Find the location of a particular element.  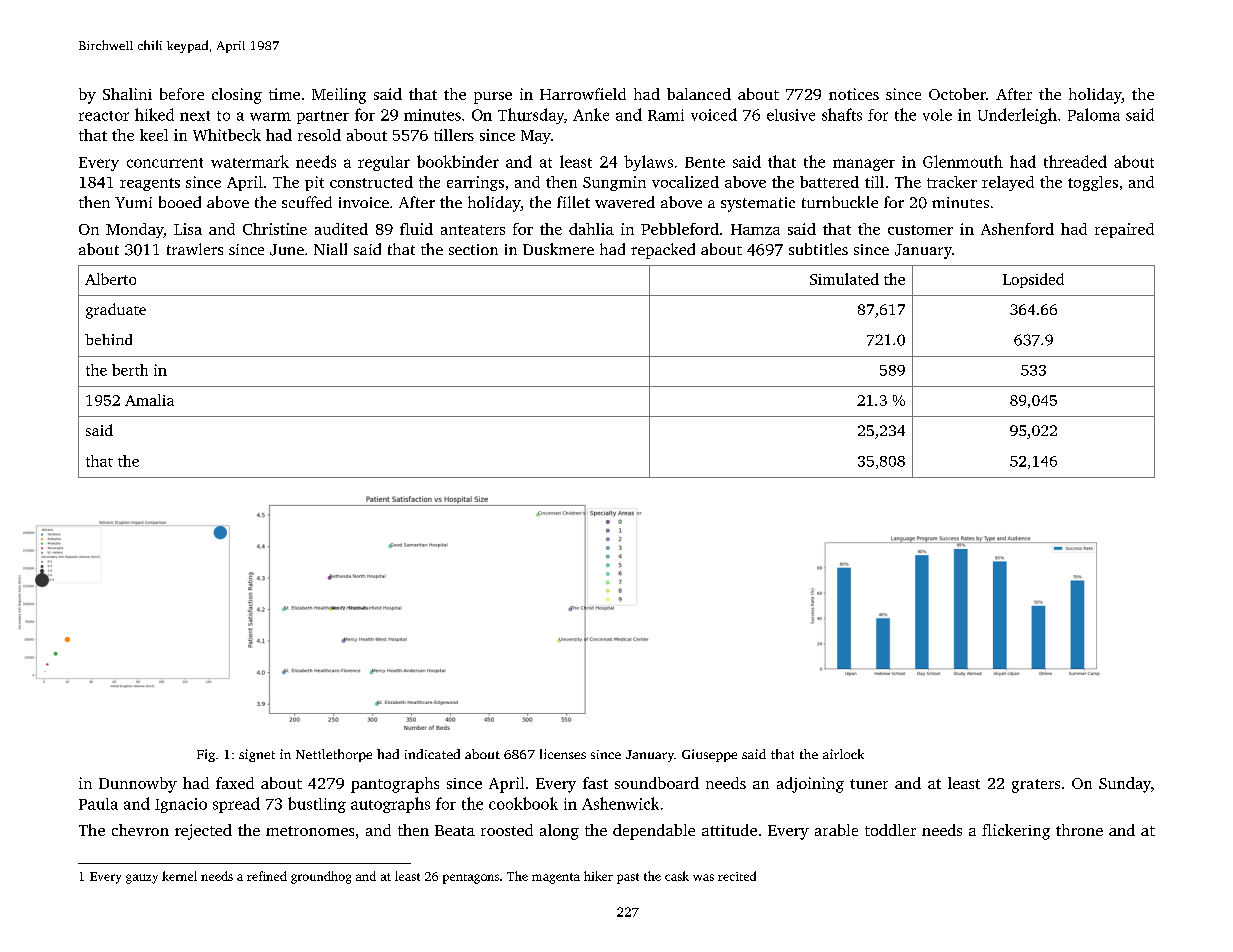

earrings is located at coordinates (475, 183).
